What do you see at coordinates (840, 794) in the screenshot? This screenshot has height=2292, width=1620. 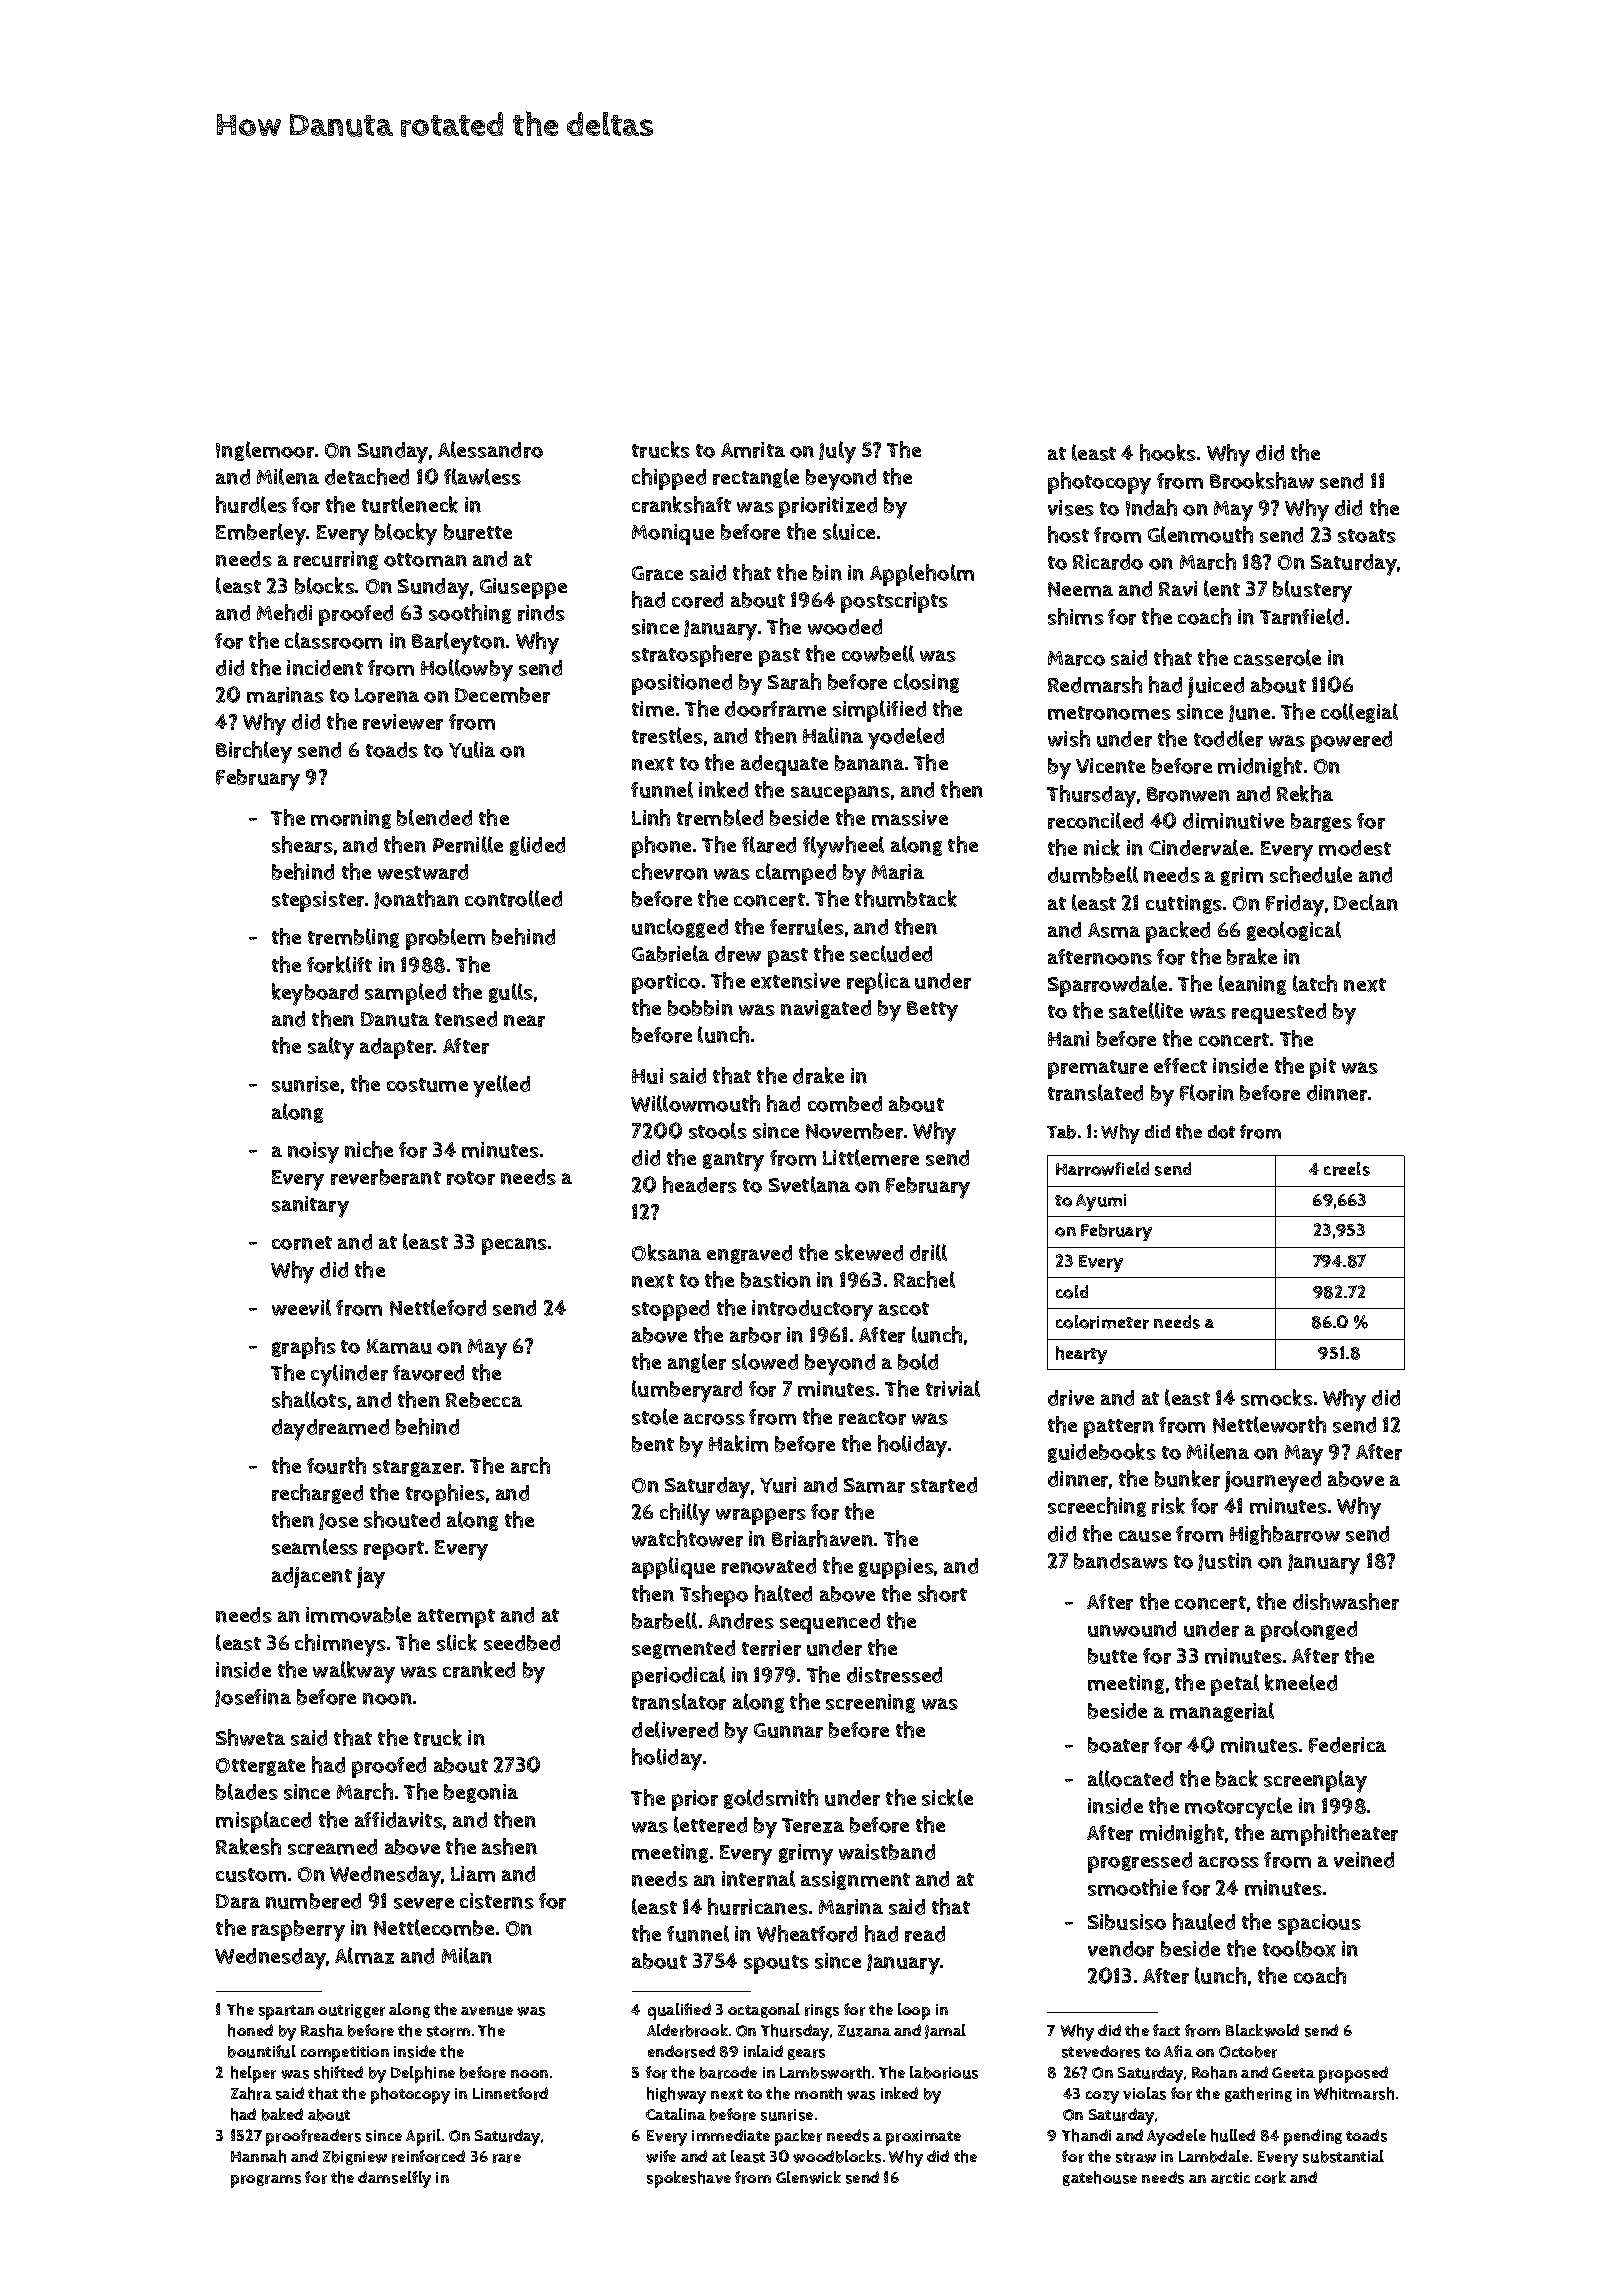 I see `saucepans` at bounding box center [840, 794].
